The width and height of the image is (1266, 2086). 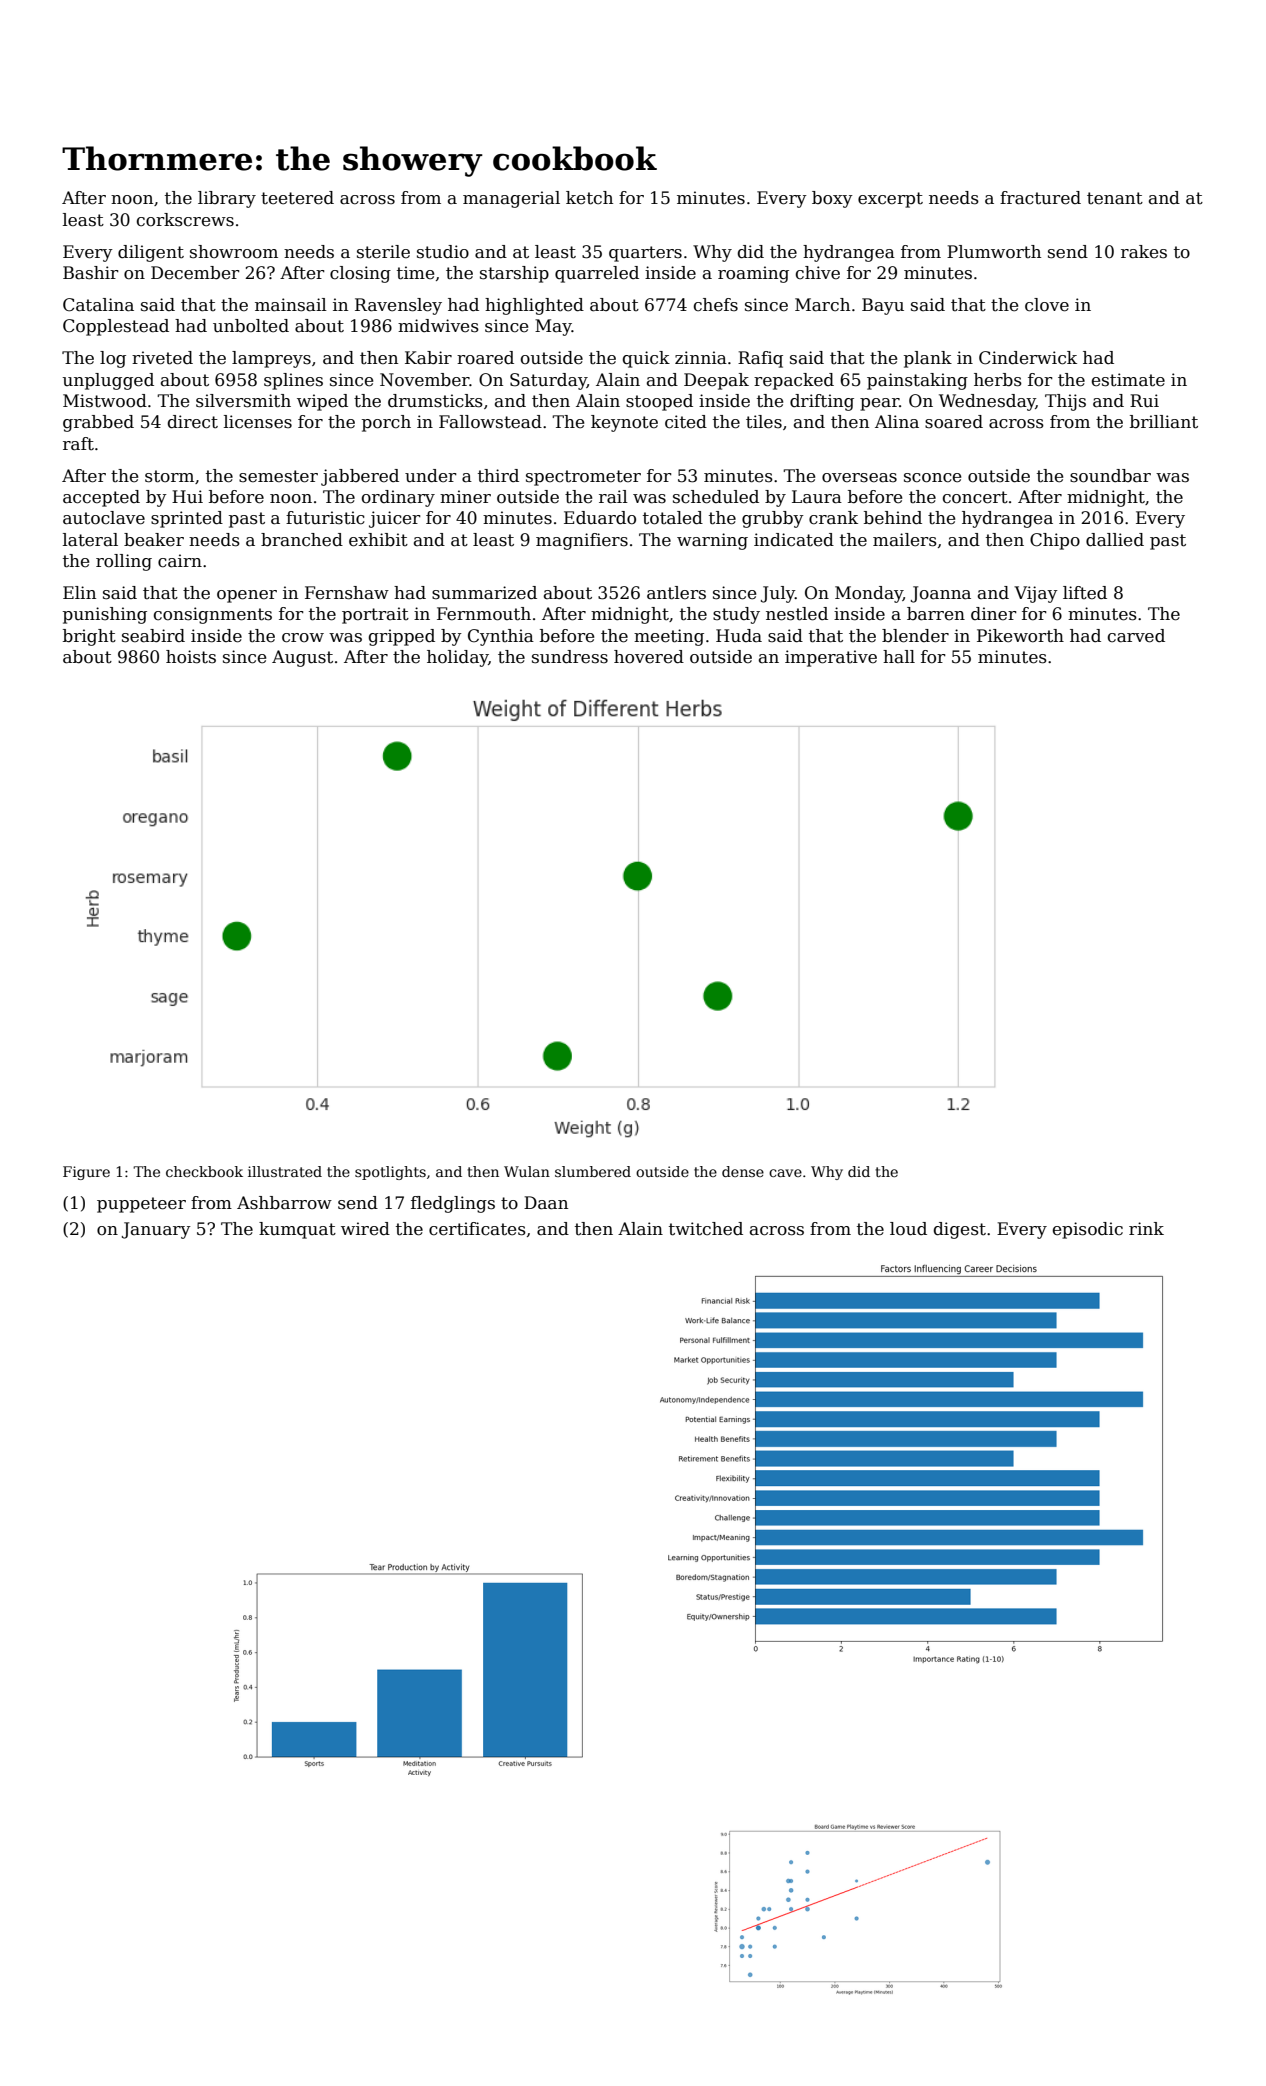 What do you see at coordinates (191, 657) in the image?
I see `hoists` at bounding box center [191, 657].
